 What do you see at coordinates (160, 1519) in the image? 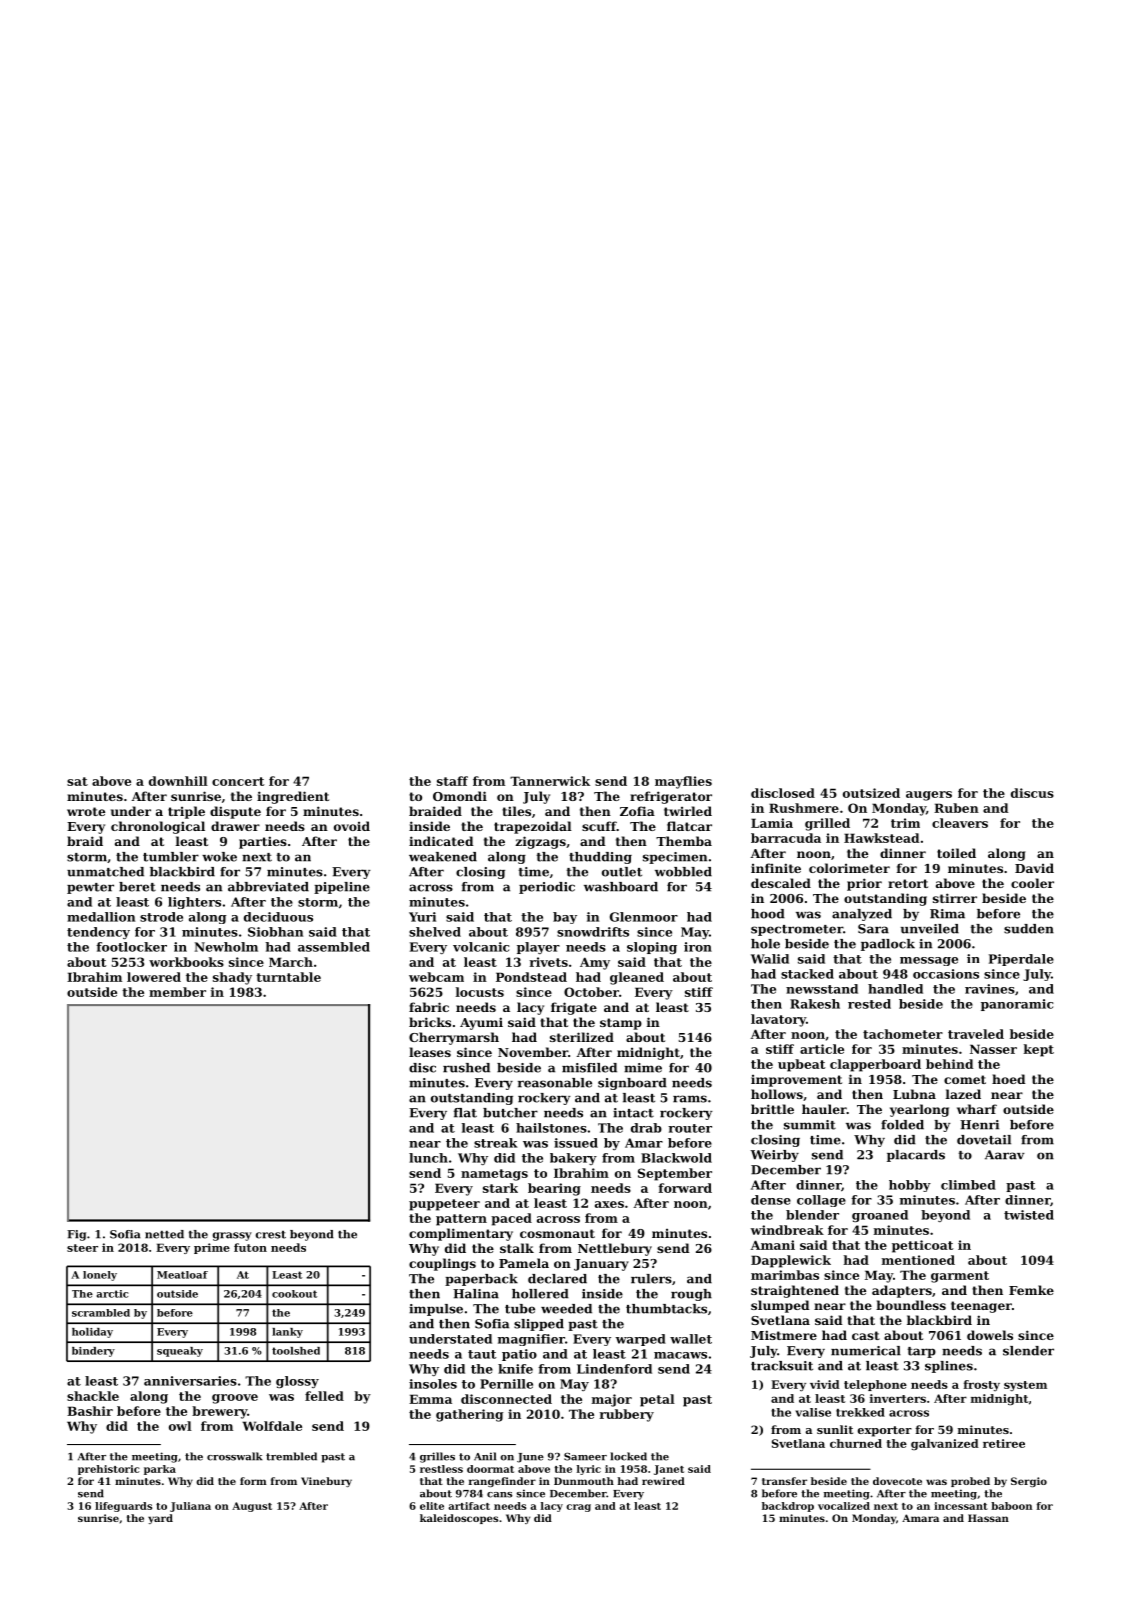
I see `yard` at bounding box center [160, 1519].
